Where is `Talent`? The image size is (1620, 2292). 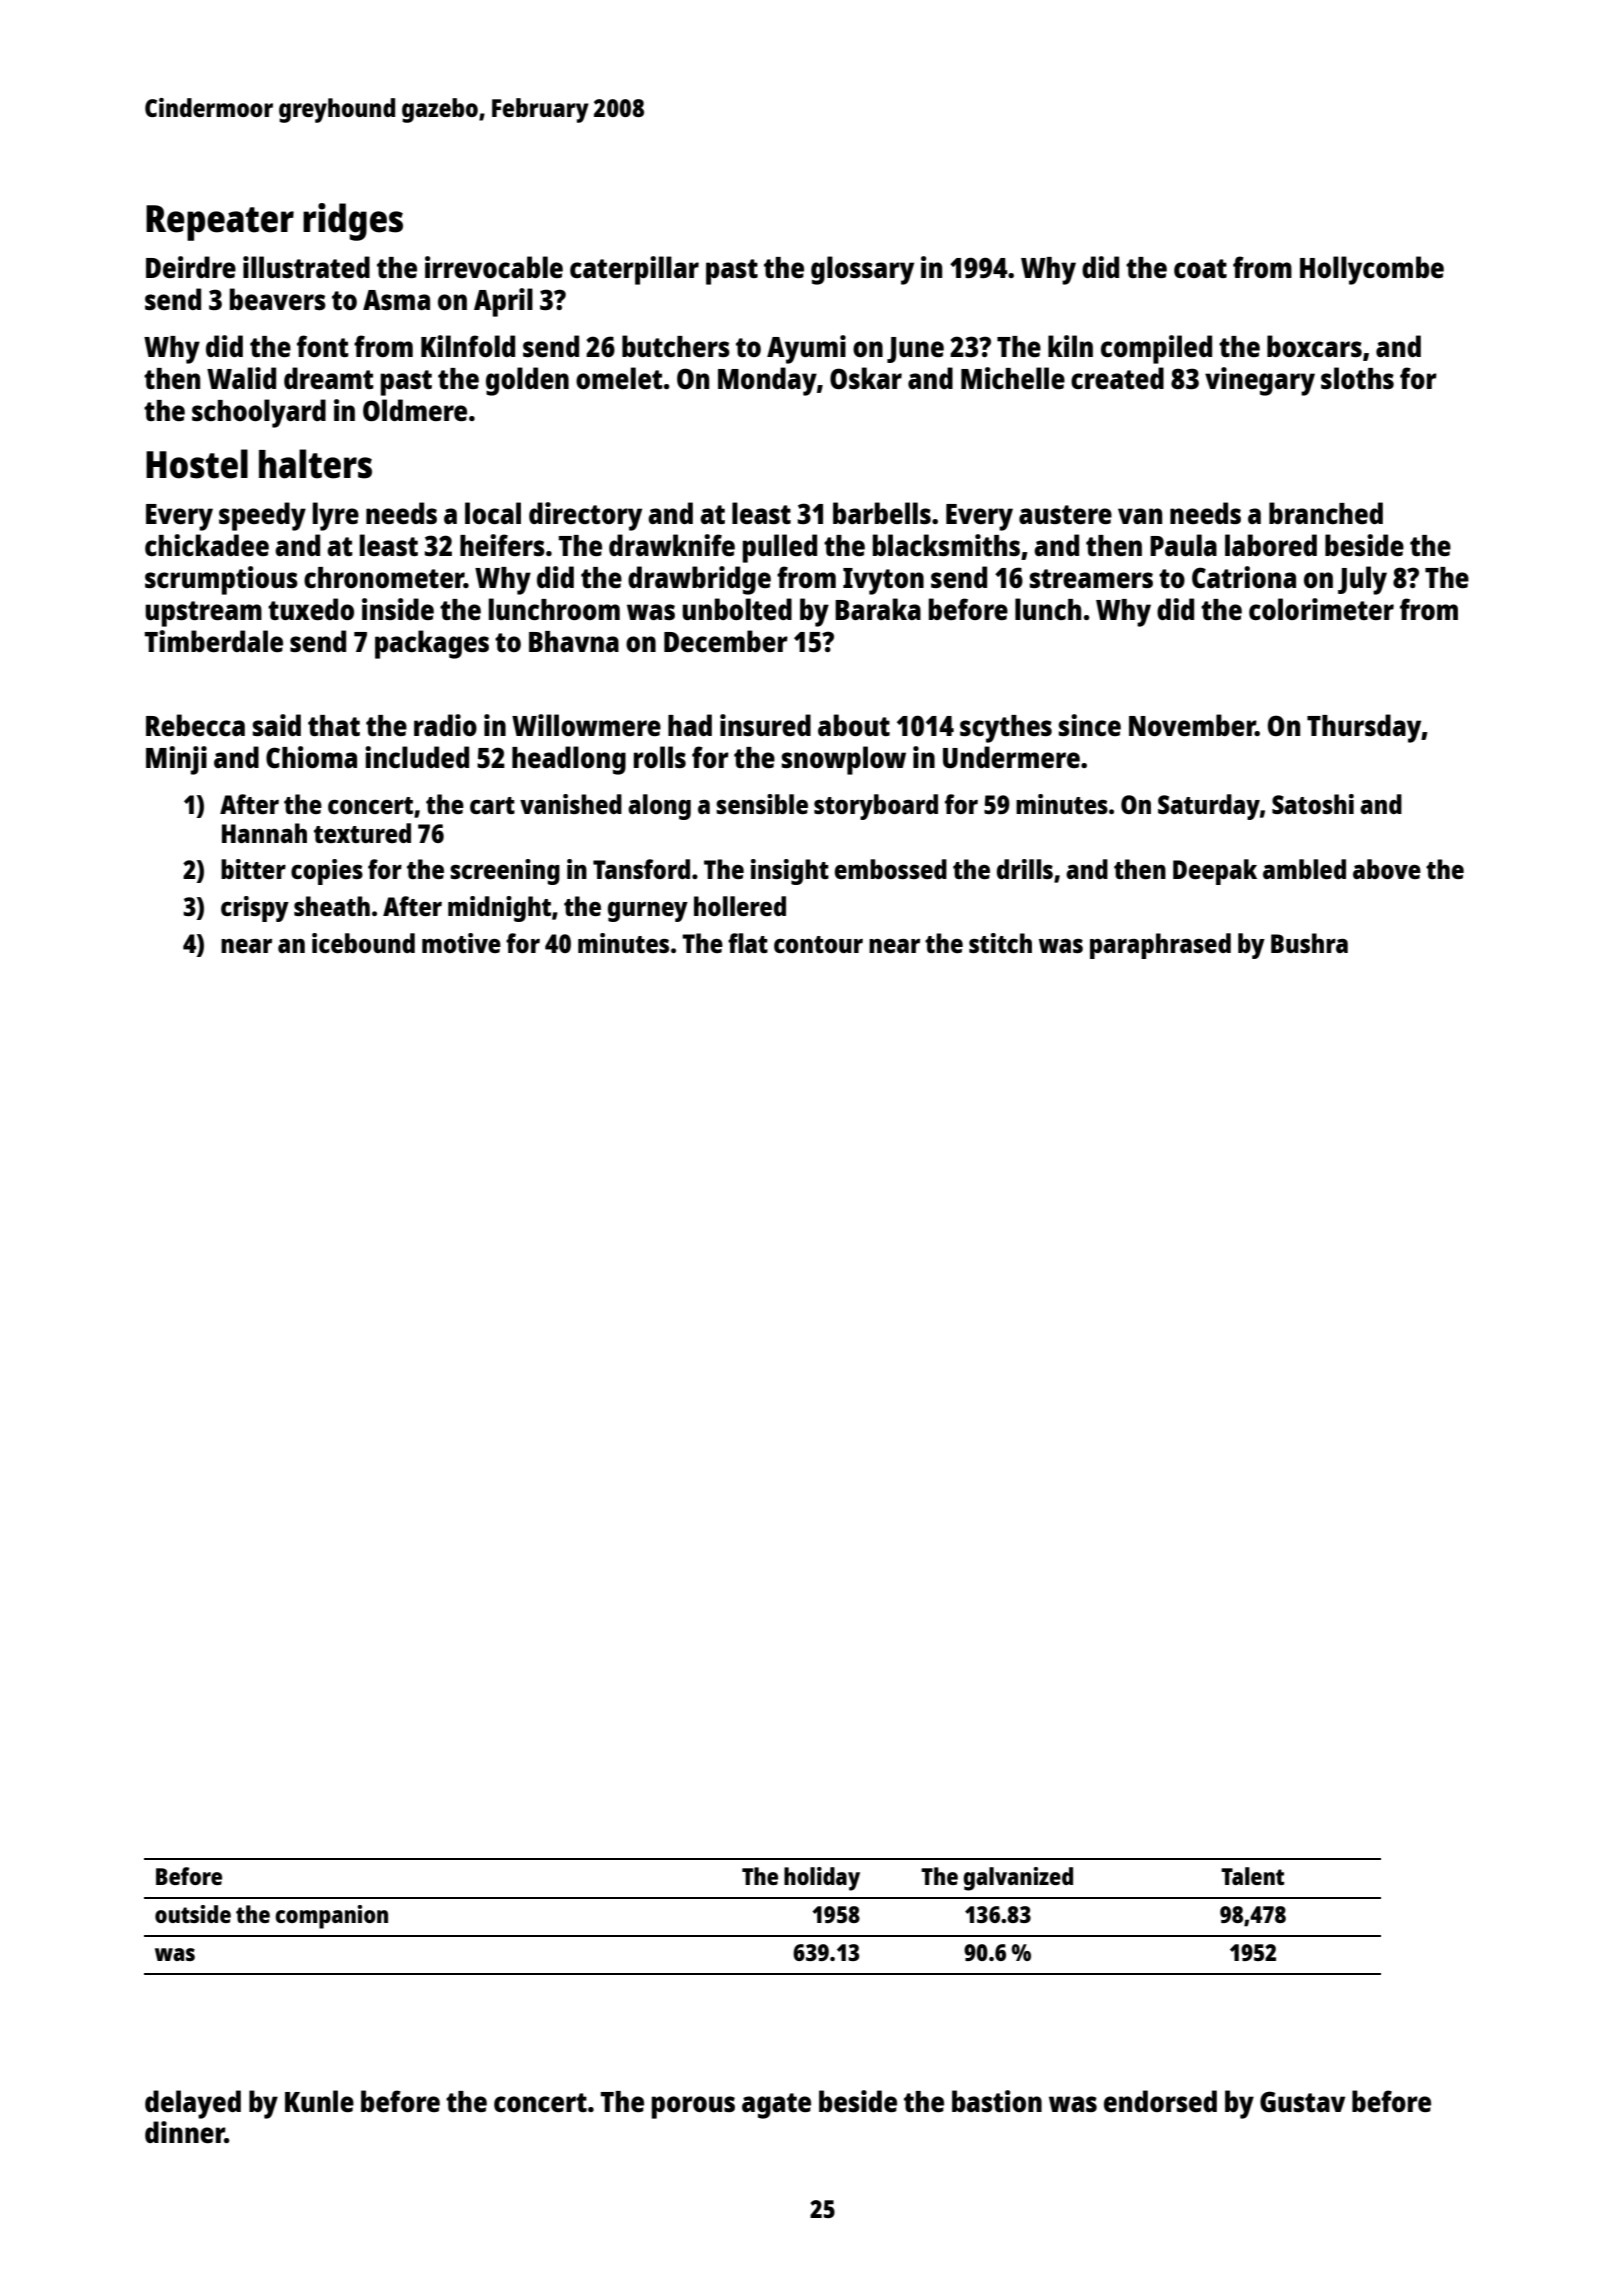
Talent is located at coordinates (1252, 1876).
